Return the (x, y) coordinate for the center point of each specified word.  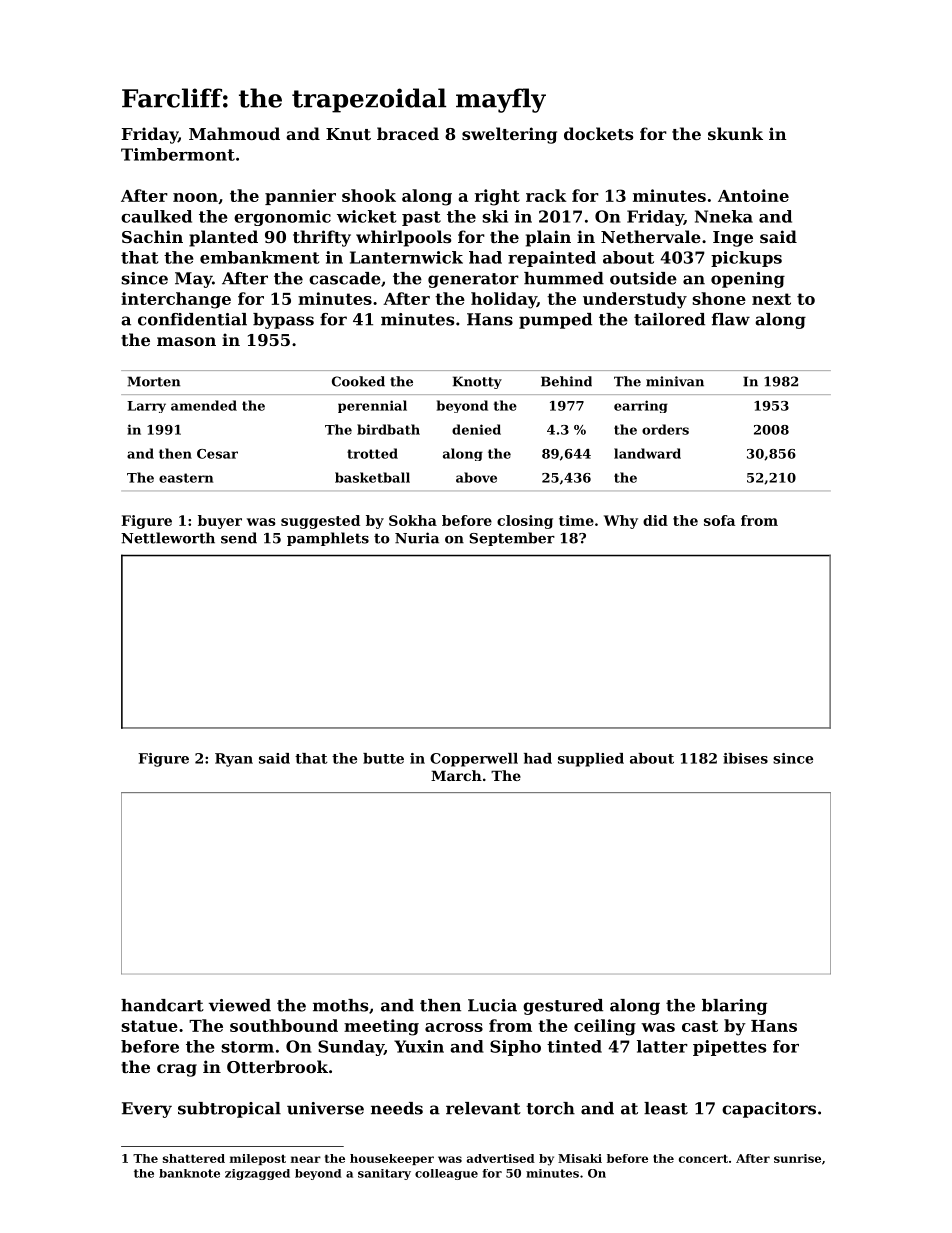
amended (204, 405)
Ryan (234, 760)
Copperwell (474, 760)
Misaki (580, 1158)
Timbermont (178, 154)
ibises (745, 758)
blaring (734, 1007)
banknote (189, 1173)
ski (495, 216)
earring (641, 406)
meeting (381, 1027)
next (771, 299)
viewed (240, 1005)
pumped (555, 321)
